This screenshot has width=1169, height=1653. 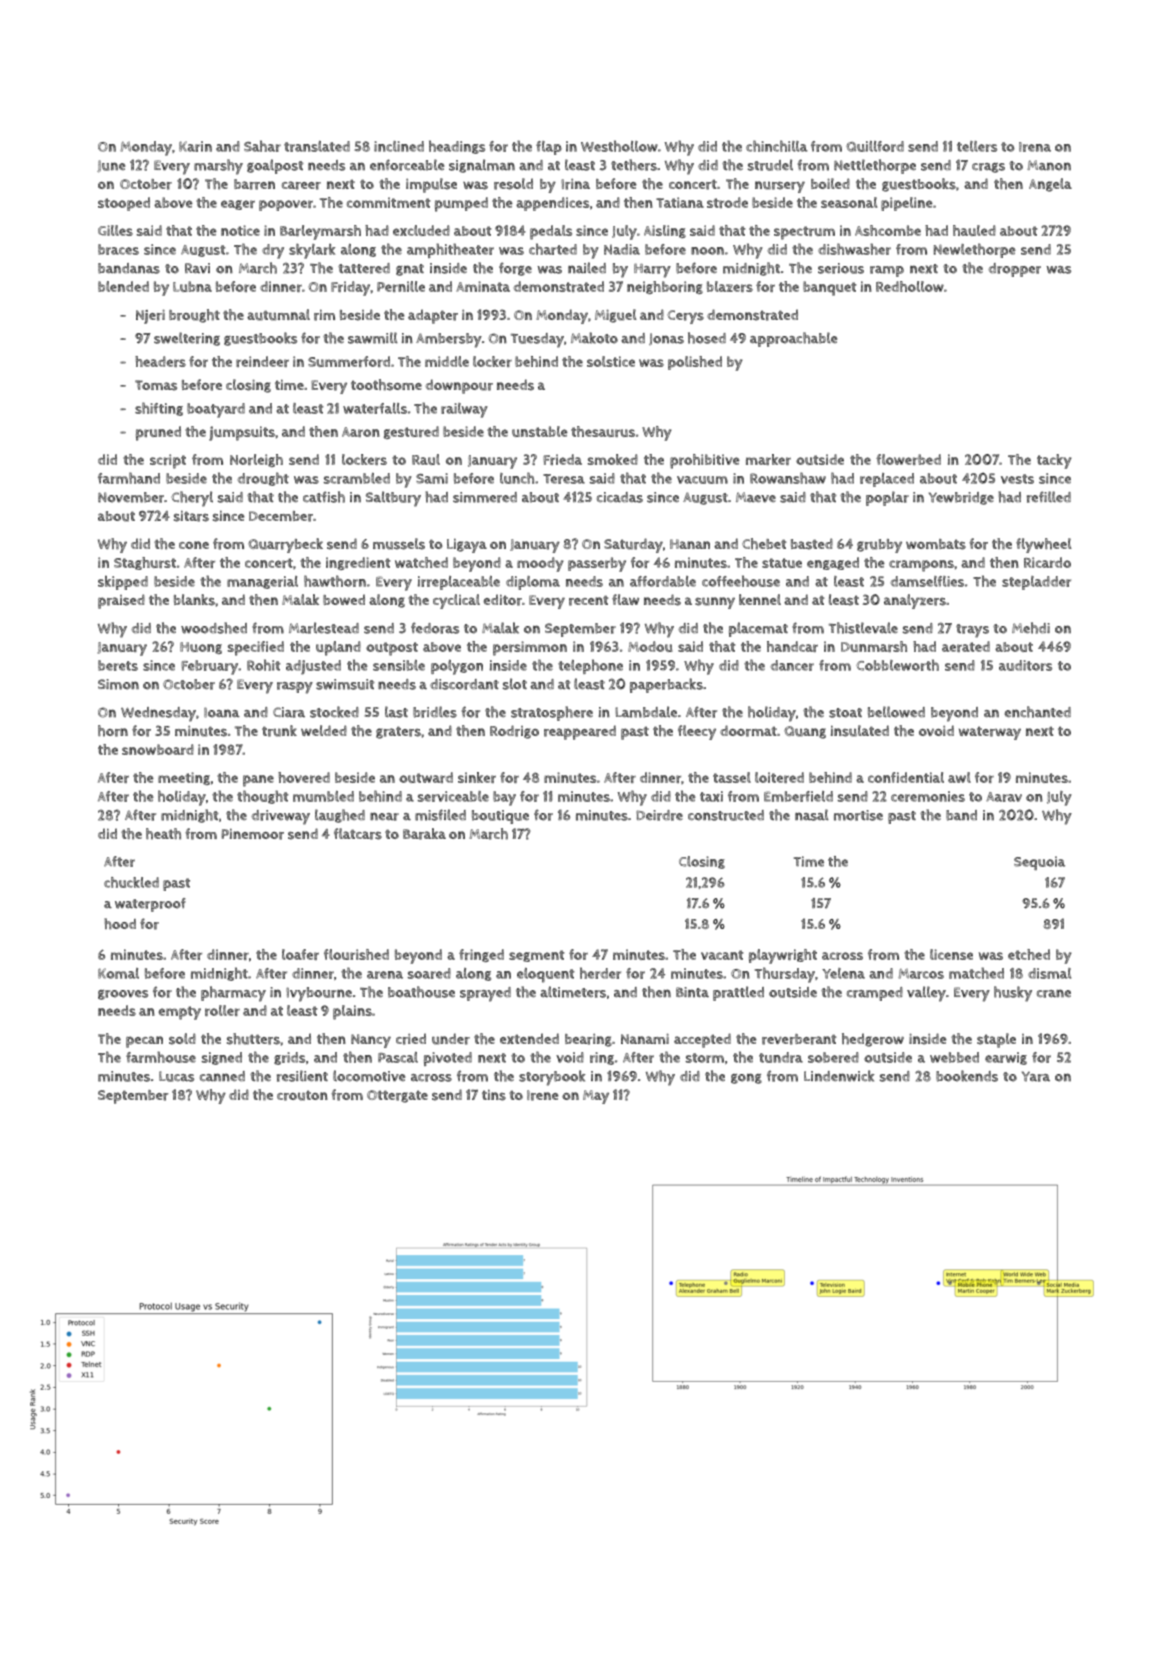 I want to click on playwright, so click(x=783, y=956).
